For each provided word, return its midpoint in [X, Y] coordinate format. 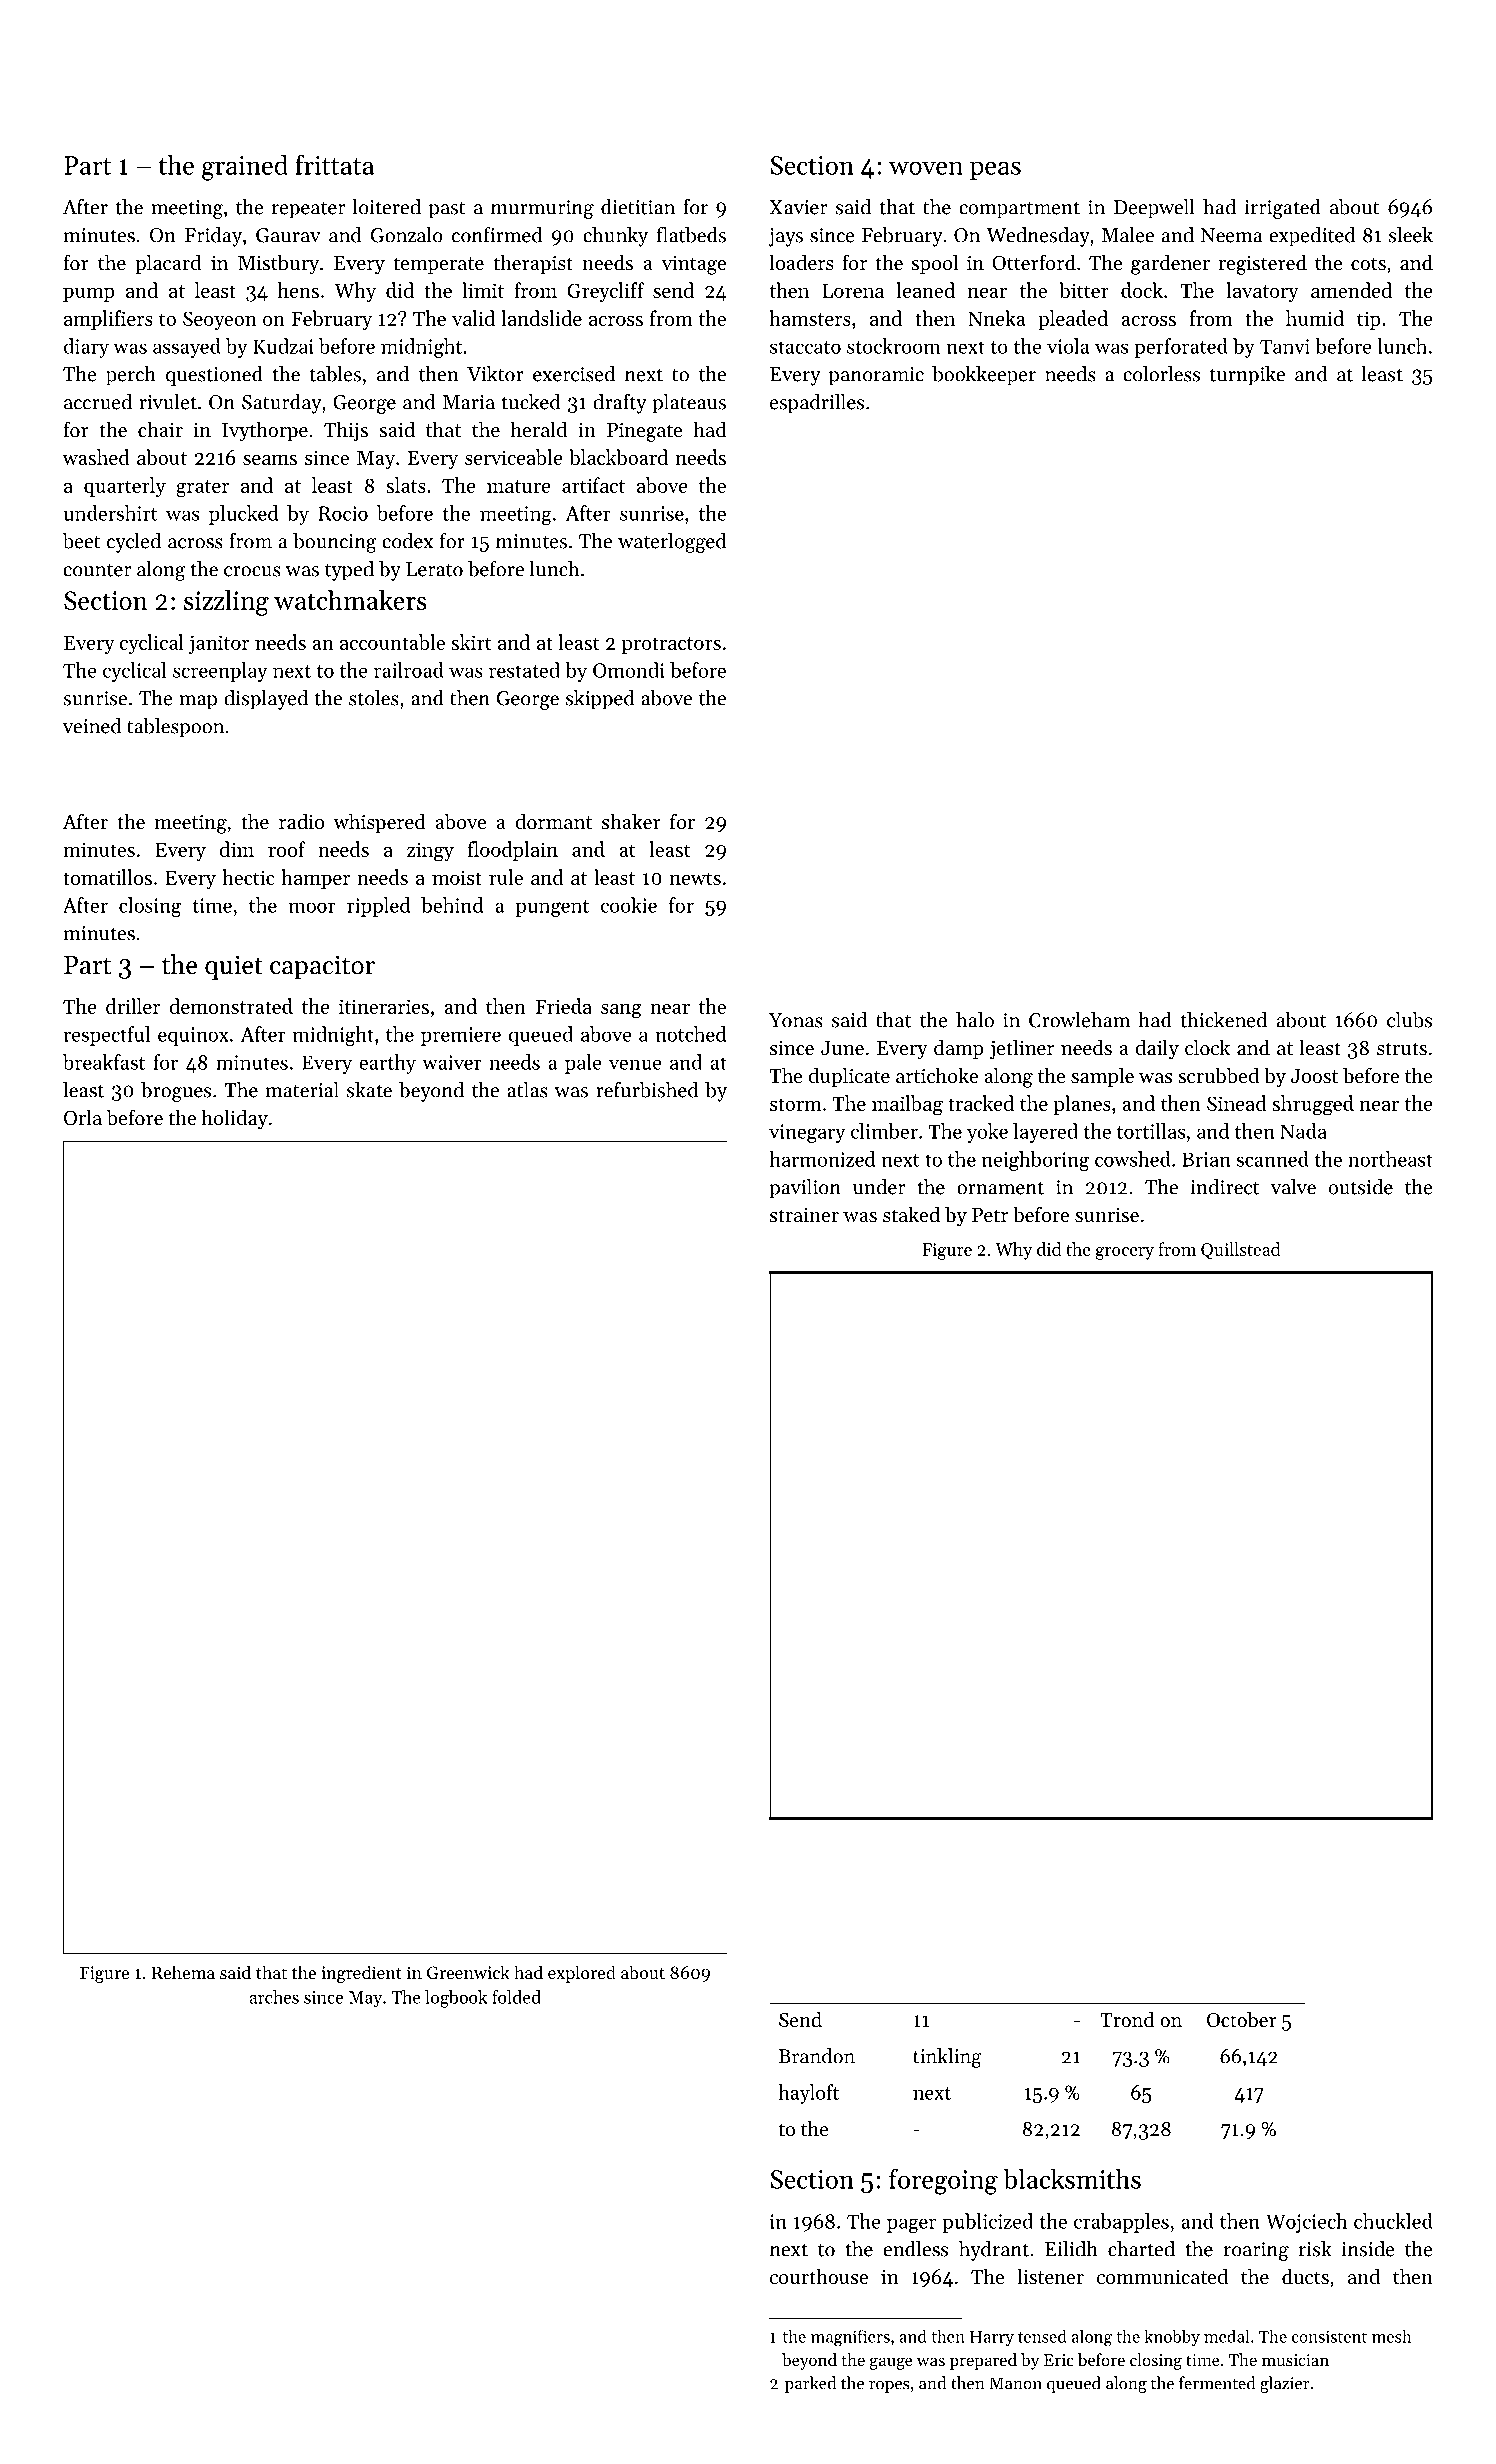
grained [245, 168]
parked [810, 2384]
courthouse [819, 2276]
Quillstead [1240, 1251]
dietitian [638, 207]
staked [911, 1214]
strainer [804, 1215]
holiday [235, 1119]
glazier [1285, 2384]
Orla [83, 1117]
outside [1361, 1187]
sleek [1411, 235]
